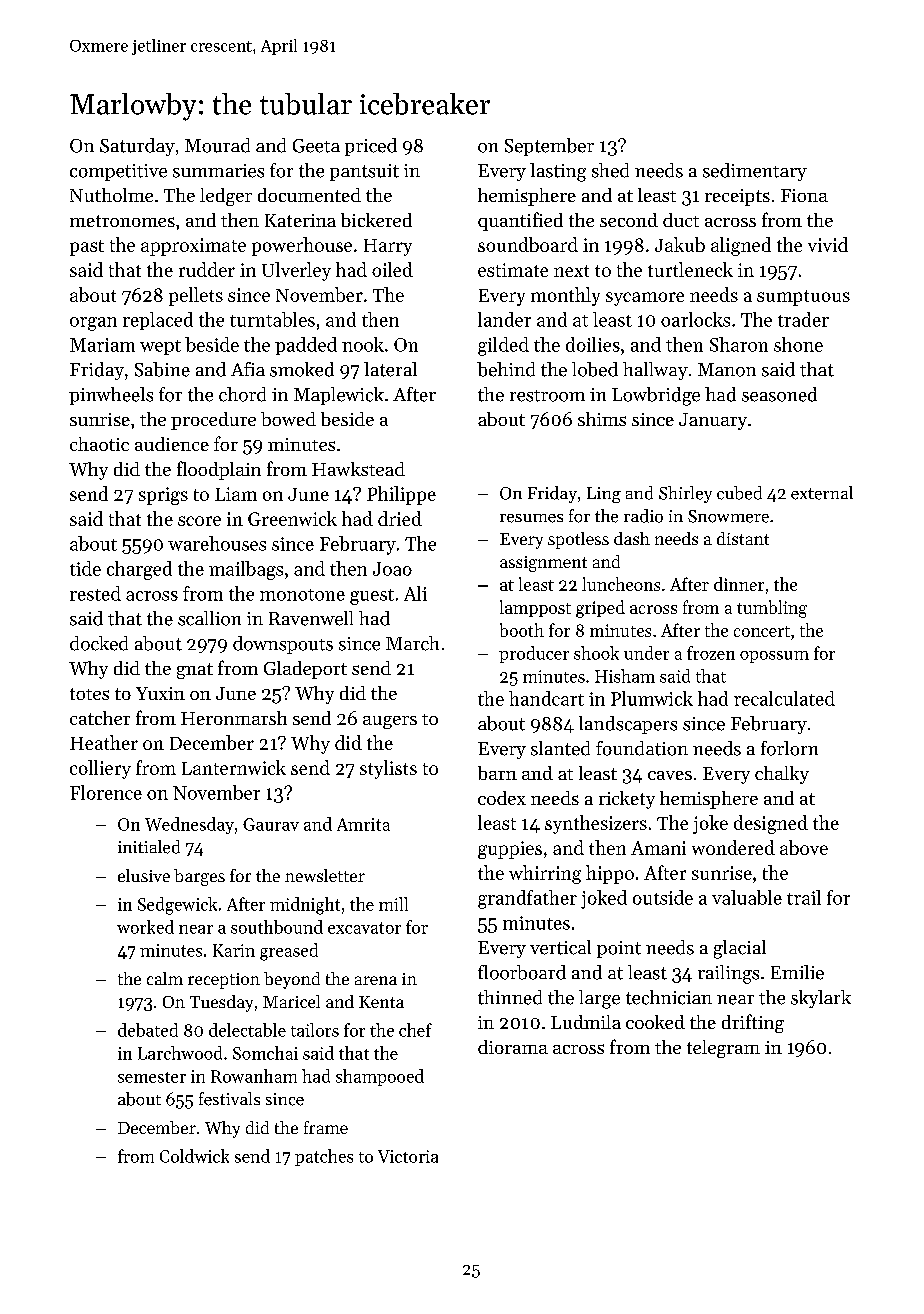 The width and height of the document is (924, 1314). What do you see at coordinates (152, 1077) in the document?
I see `semester` at bounding box center [152, 1077].
